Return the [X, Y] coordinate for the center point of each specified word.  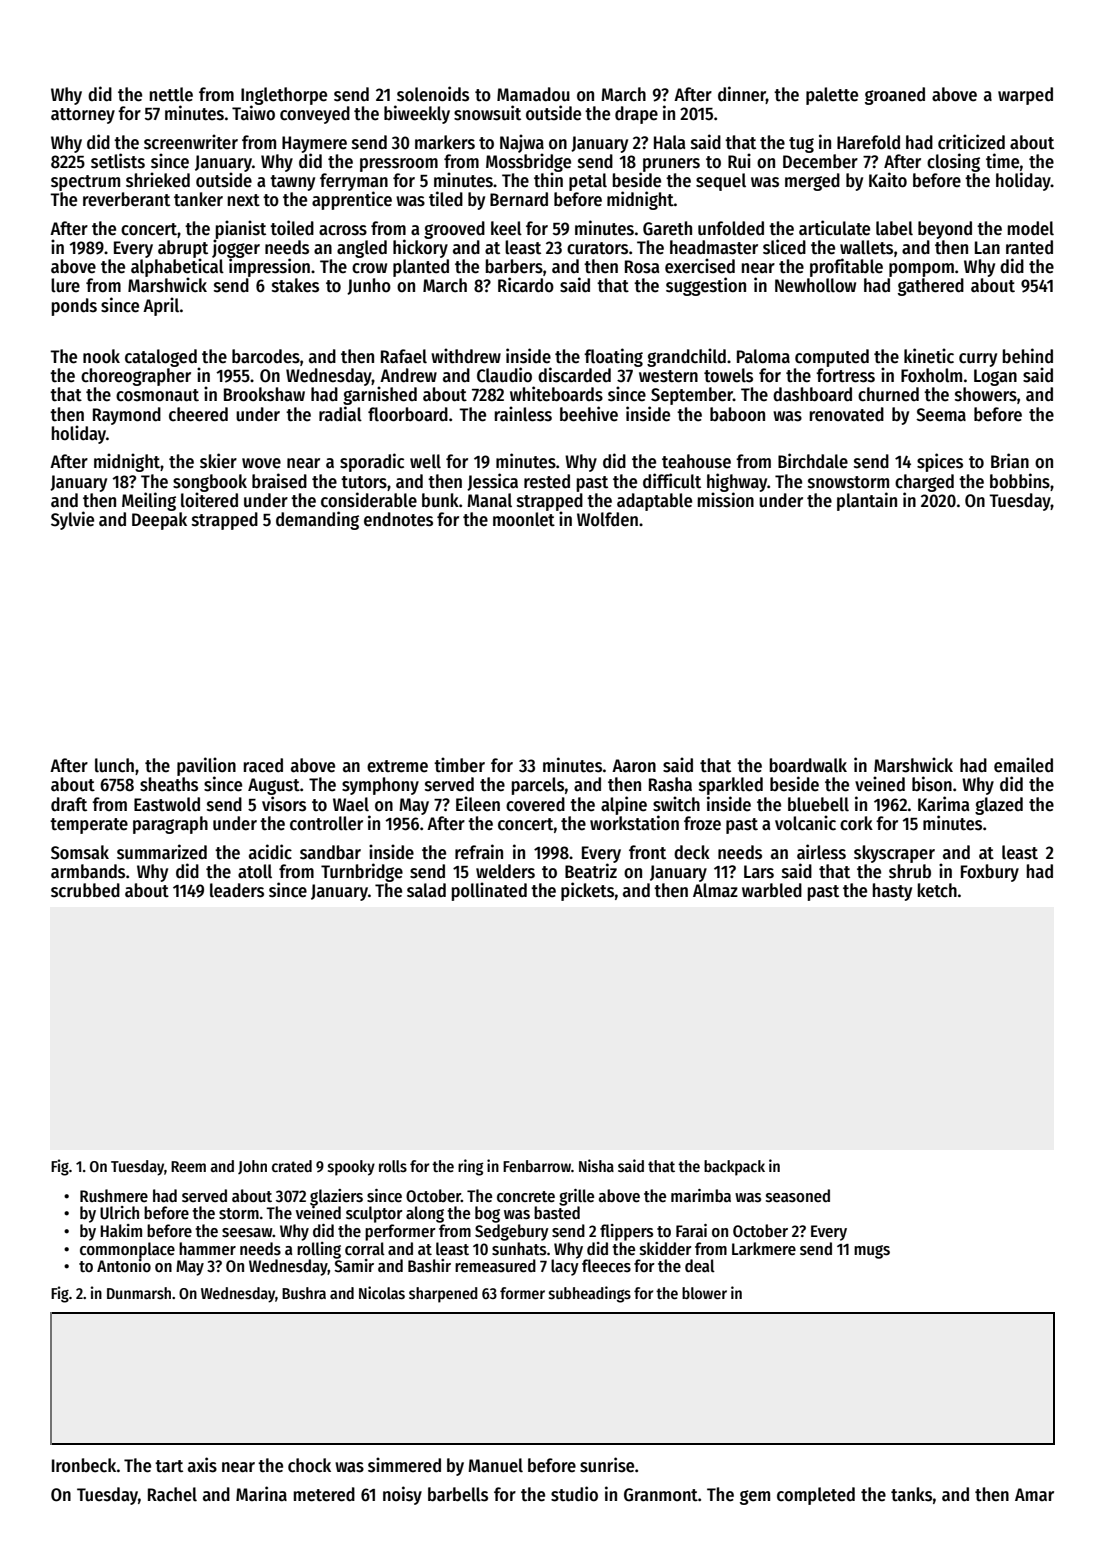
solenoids [433, 94]
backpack [734, 1168]
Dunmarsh [139, 1293]
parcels [538, 786]
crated [292, 1166]
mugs [872, 1252]
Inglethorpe [284, 96]
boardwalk [808, 765]
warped [1025, 96]
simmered [404, 1465]
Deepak [159, 521]
